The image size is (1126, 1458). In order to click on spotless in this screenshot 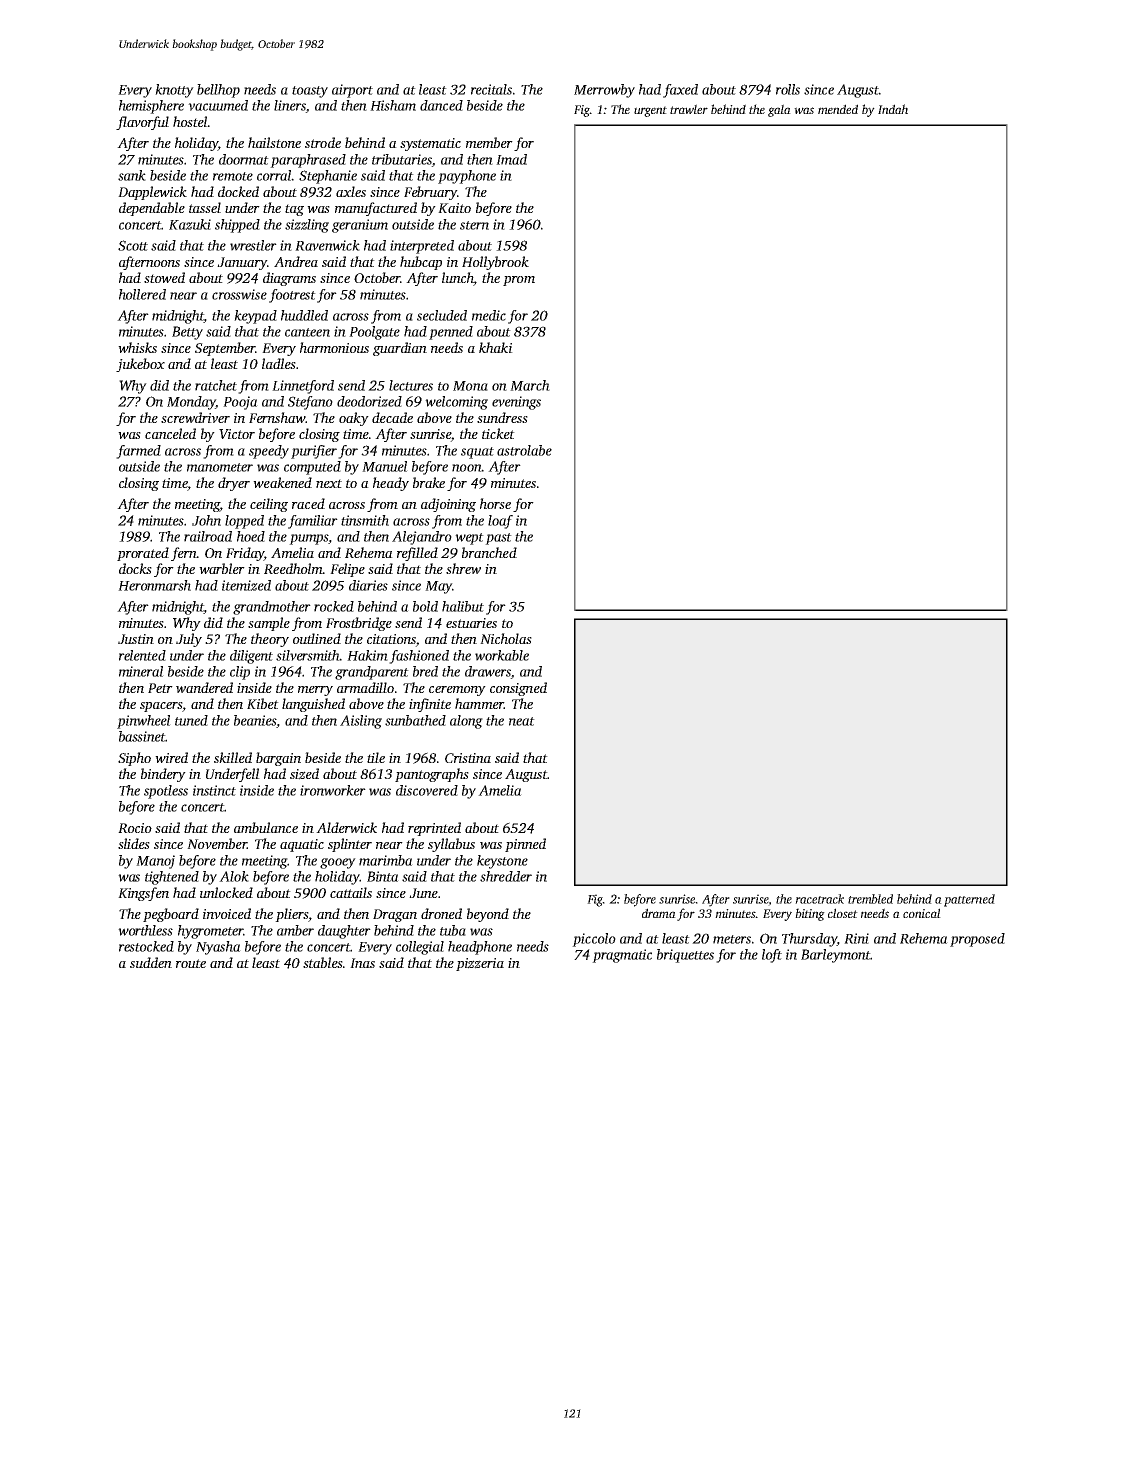, I will do `click(166, 792)`.
